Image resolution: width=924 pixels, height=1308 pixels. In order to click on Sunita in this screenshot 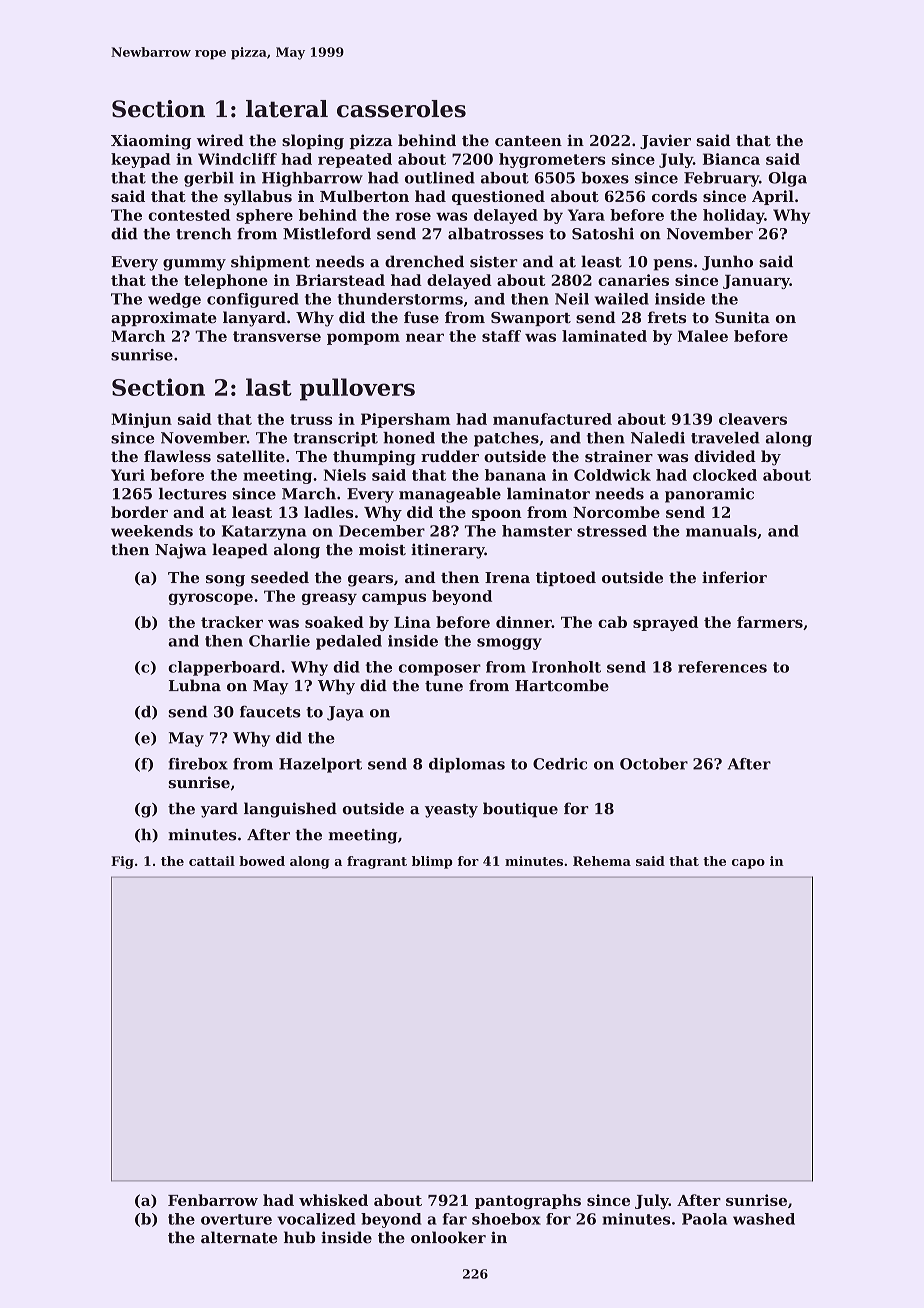, I will do `click(742, 317)`.
